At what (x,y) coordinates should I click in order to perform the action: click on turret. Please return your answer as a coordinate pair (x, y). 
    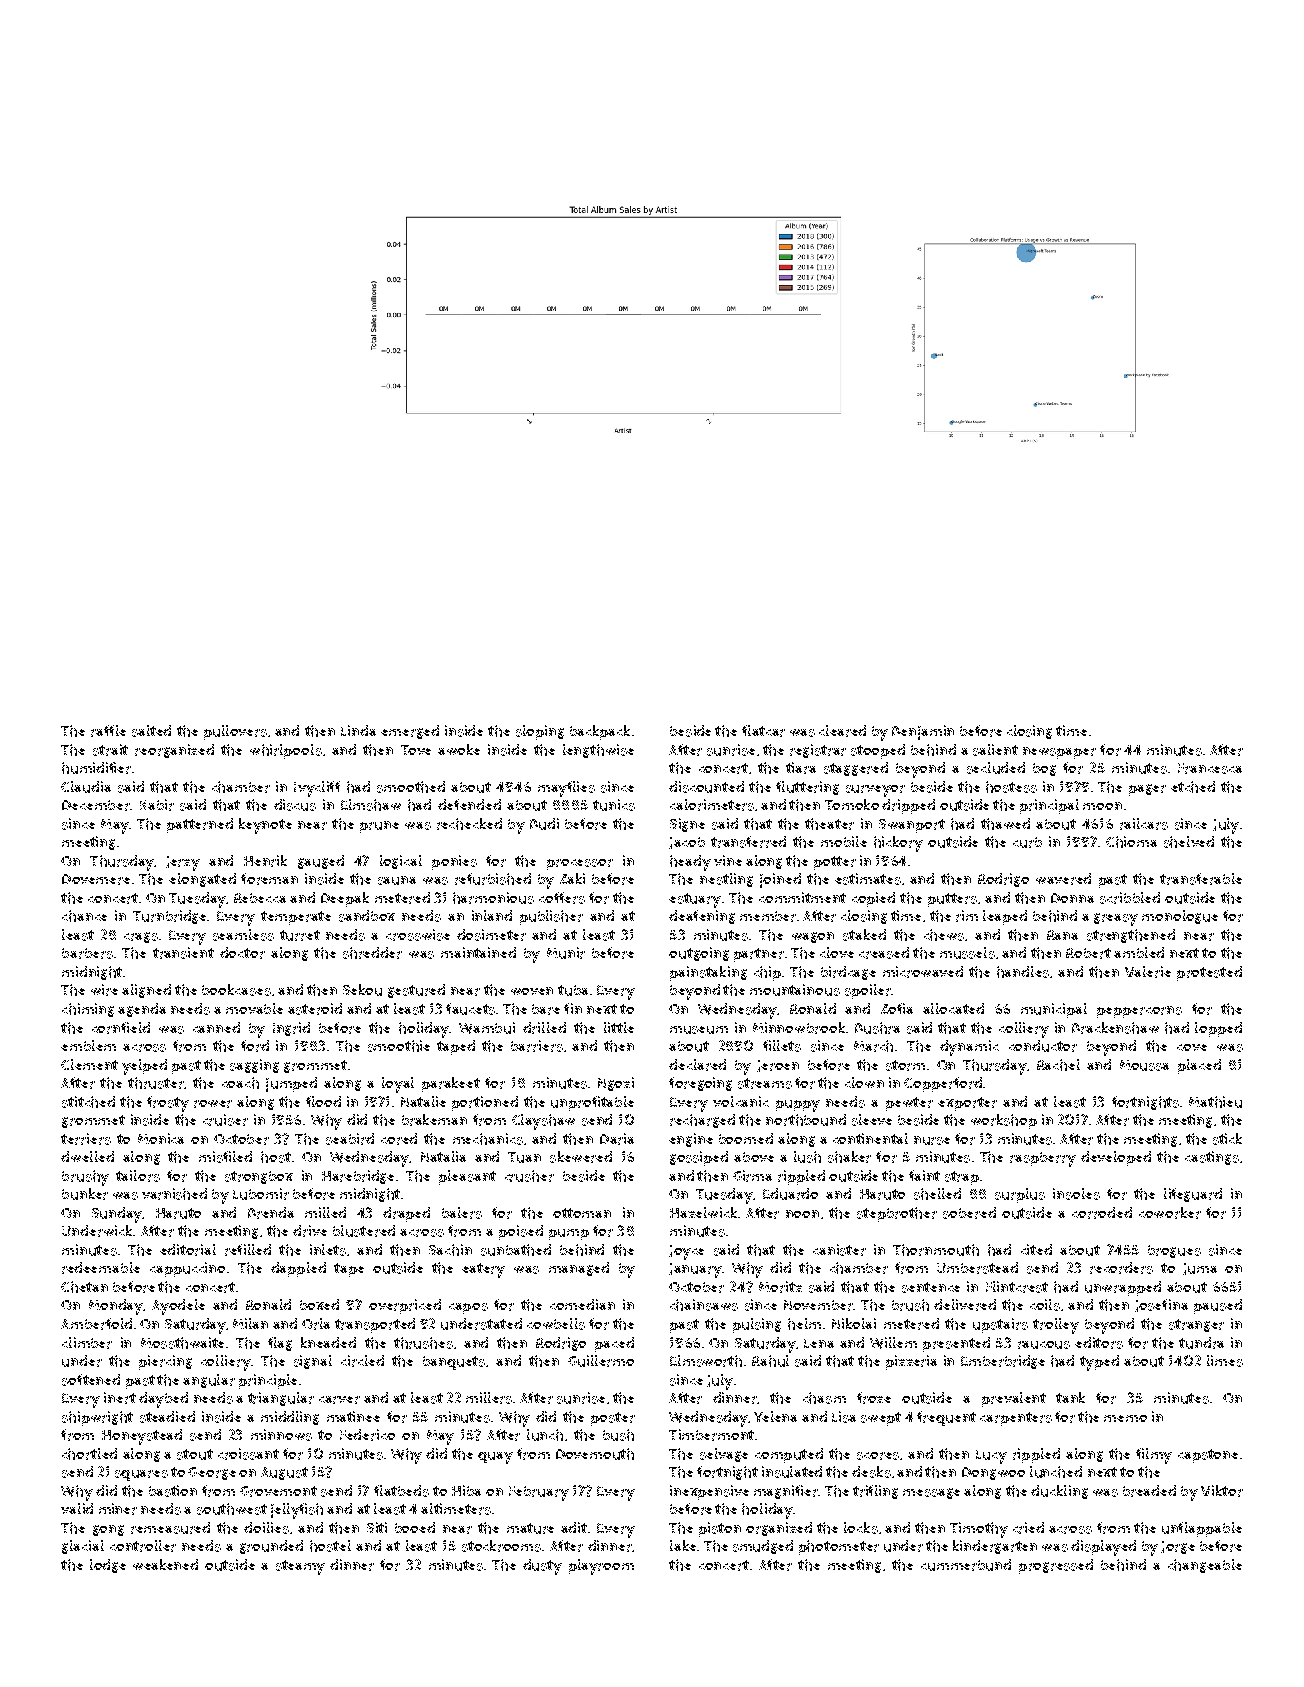
    Looking at the image, I should click on (300, 935).
